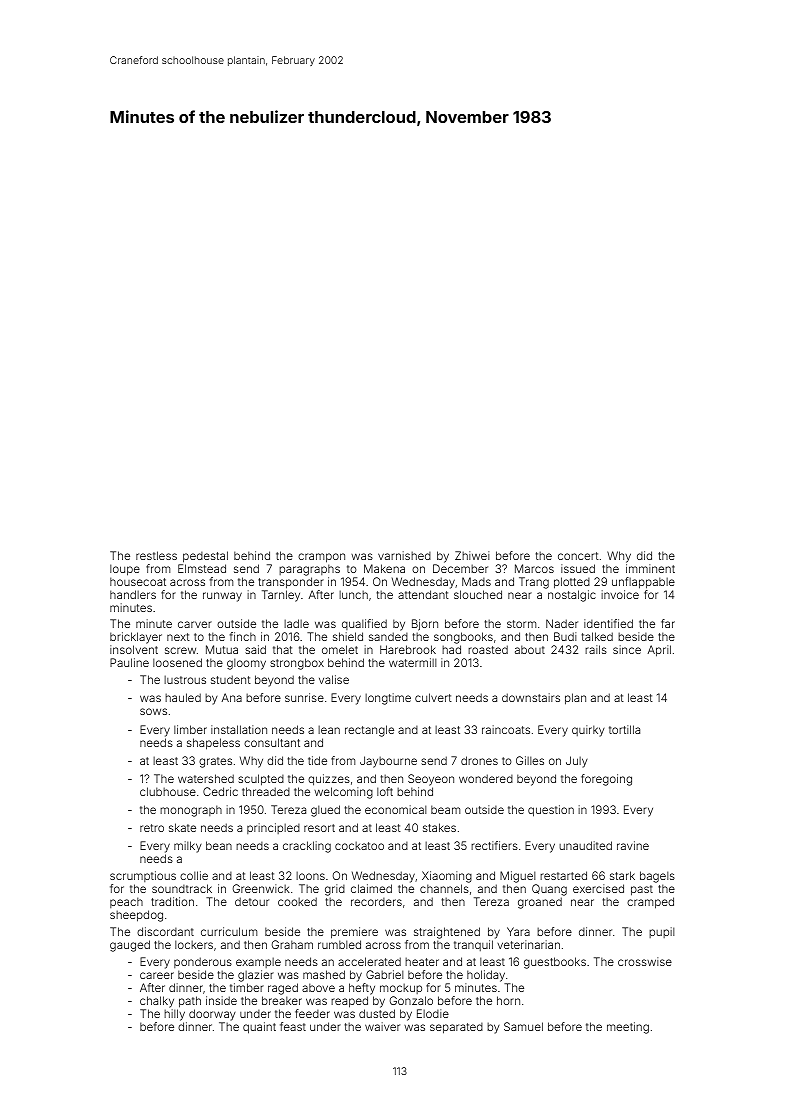  I want to click on guestbooks, so click(555, 963).
